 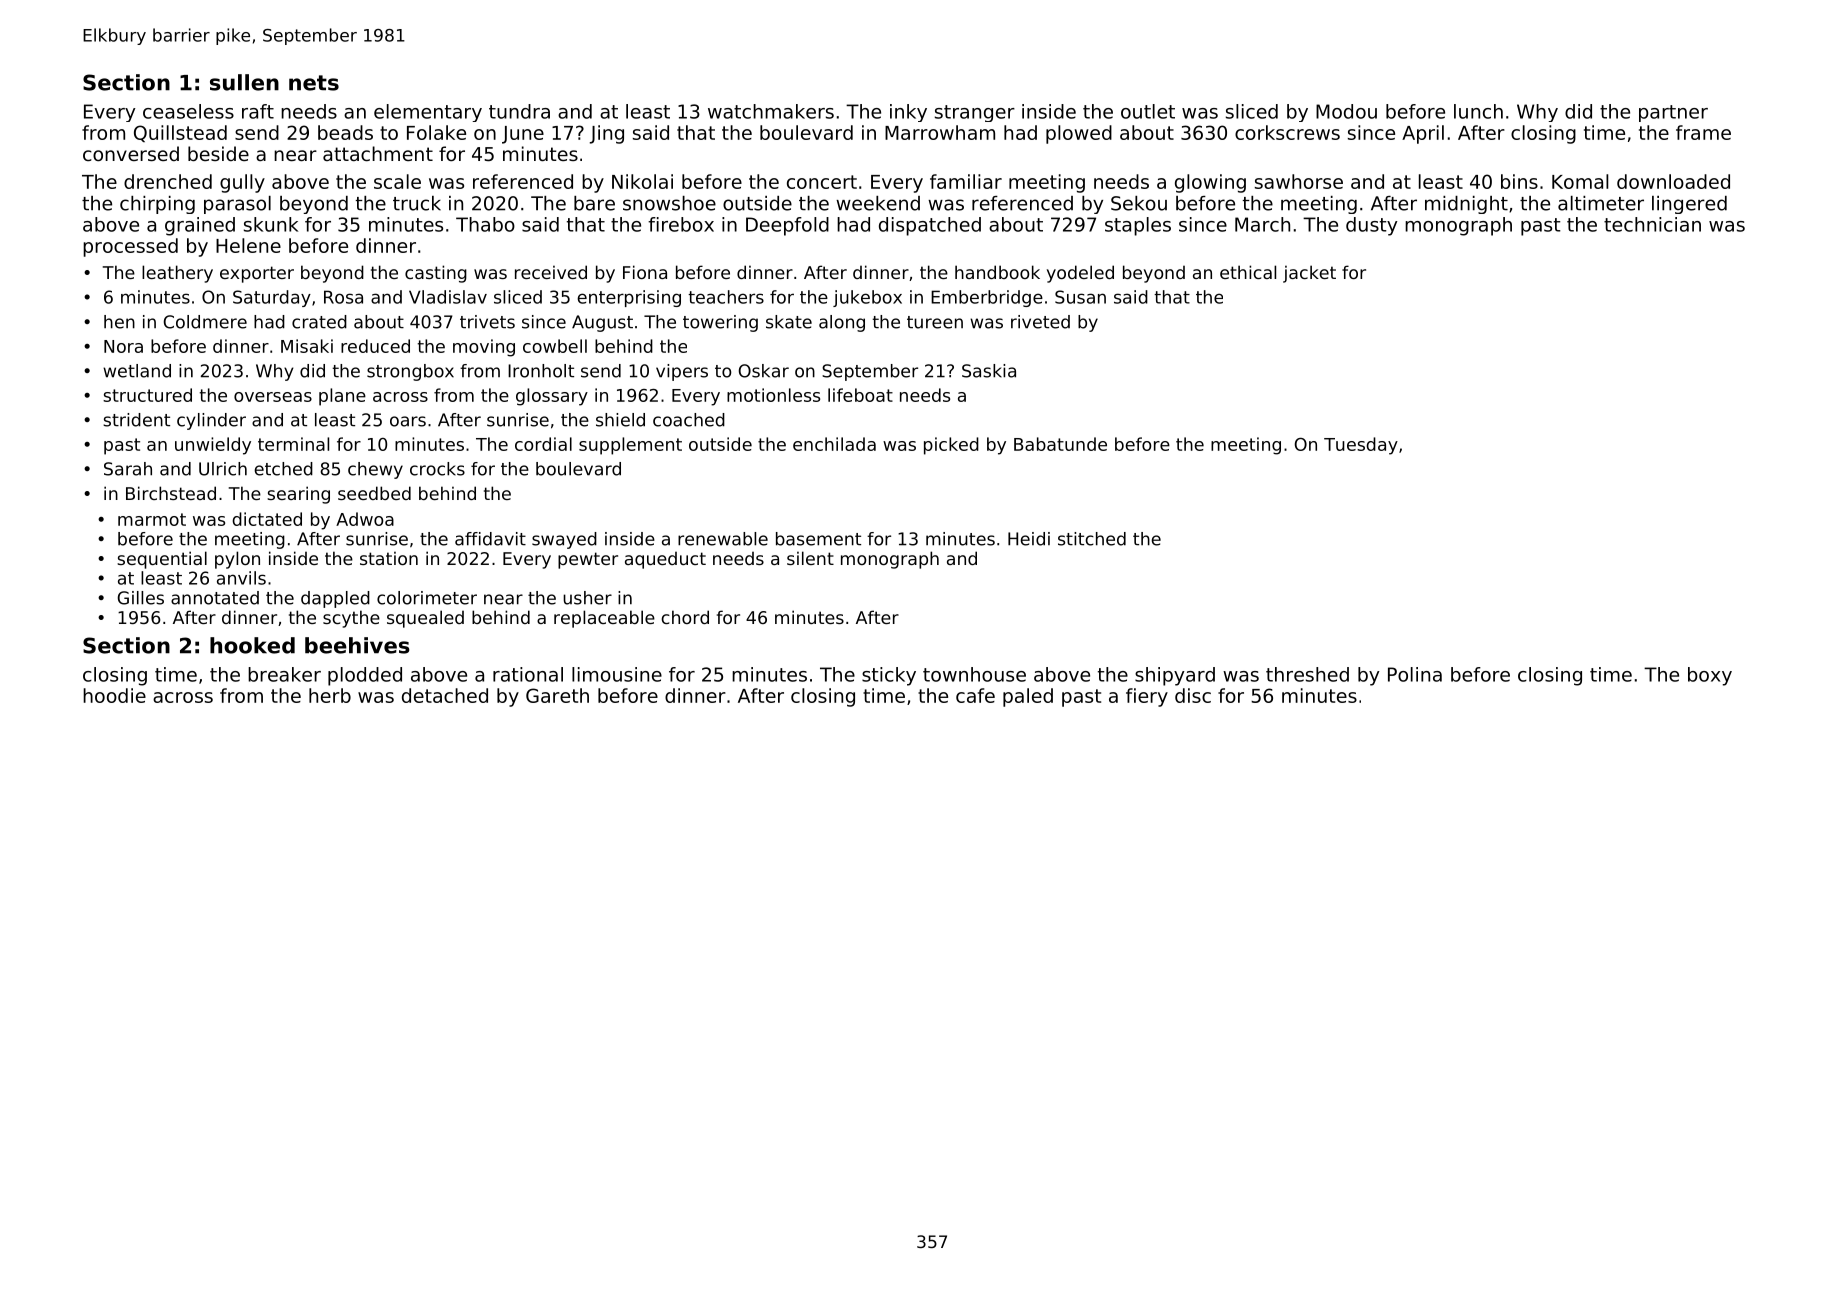 What do you see at coordinates (989, 371) in the document?
I see `Saskia` at bounding box center [989, 371].
